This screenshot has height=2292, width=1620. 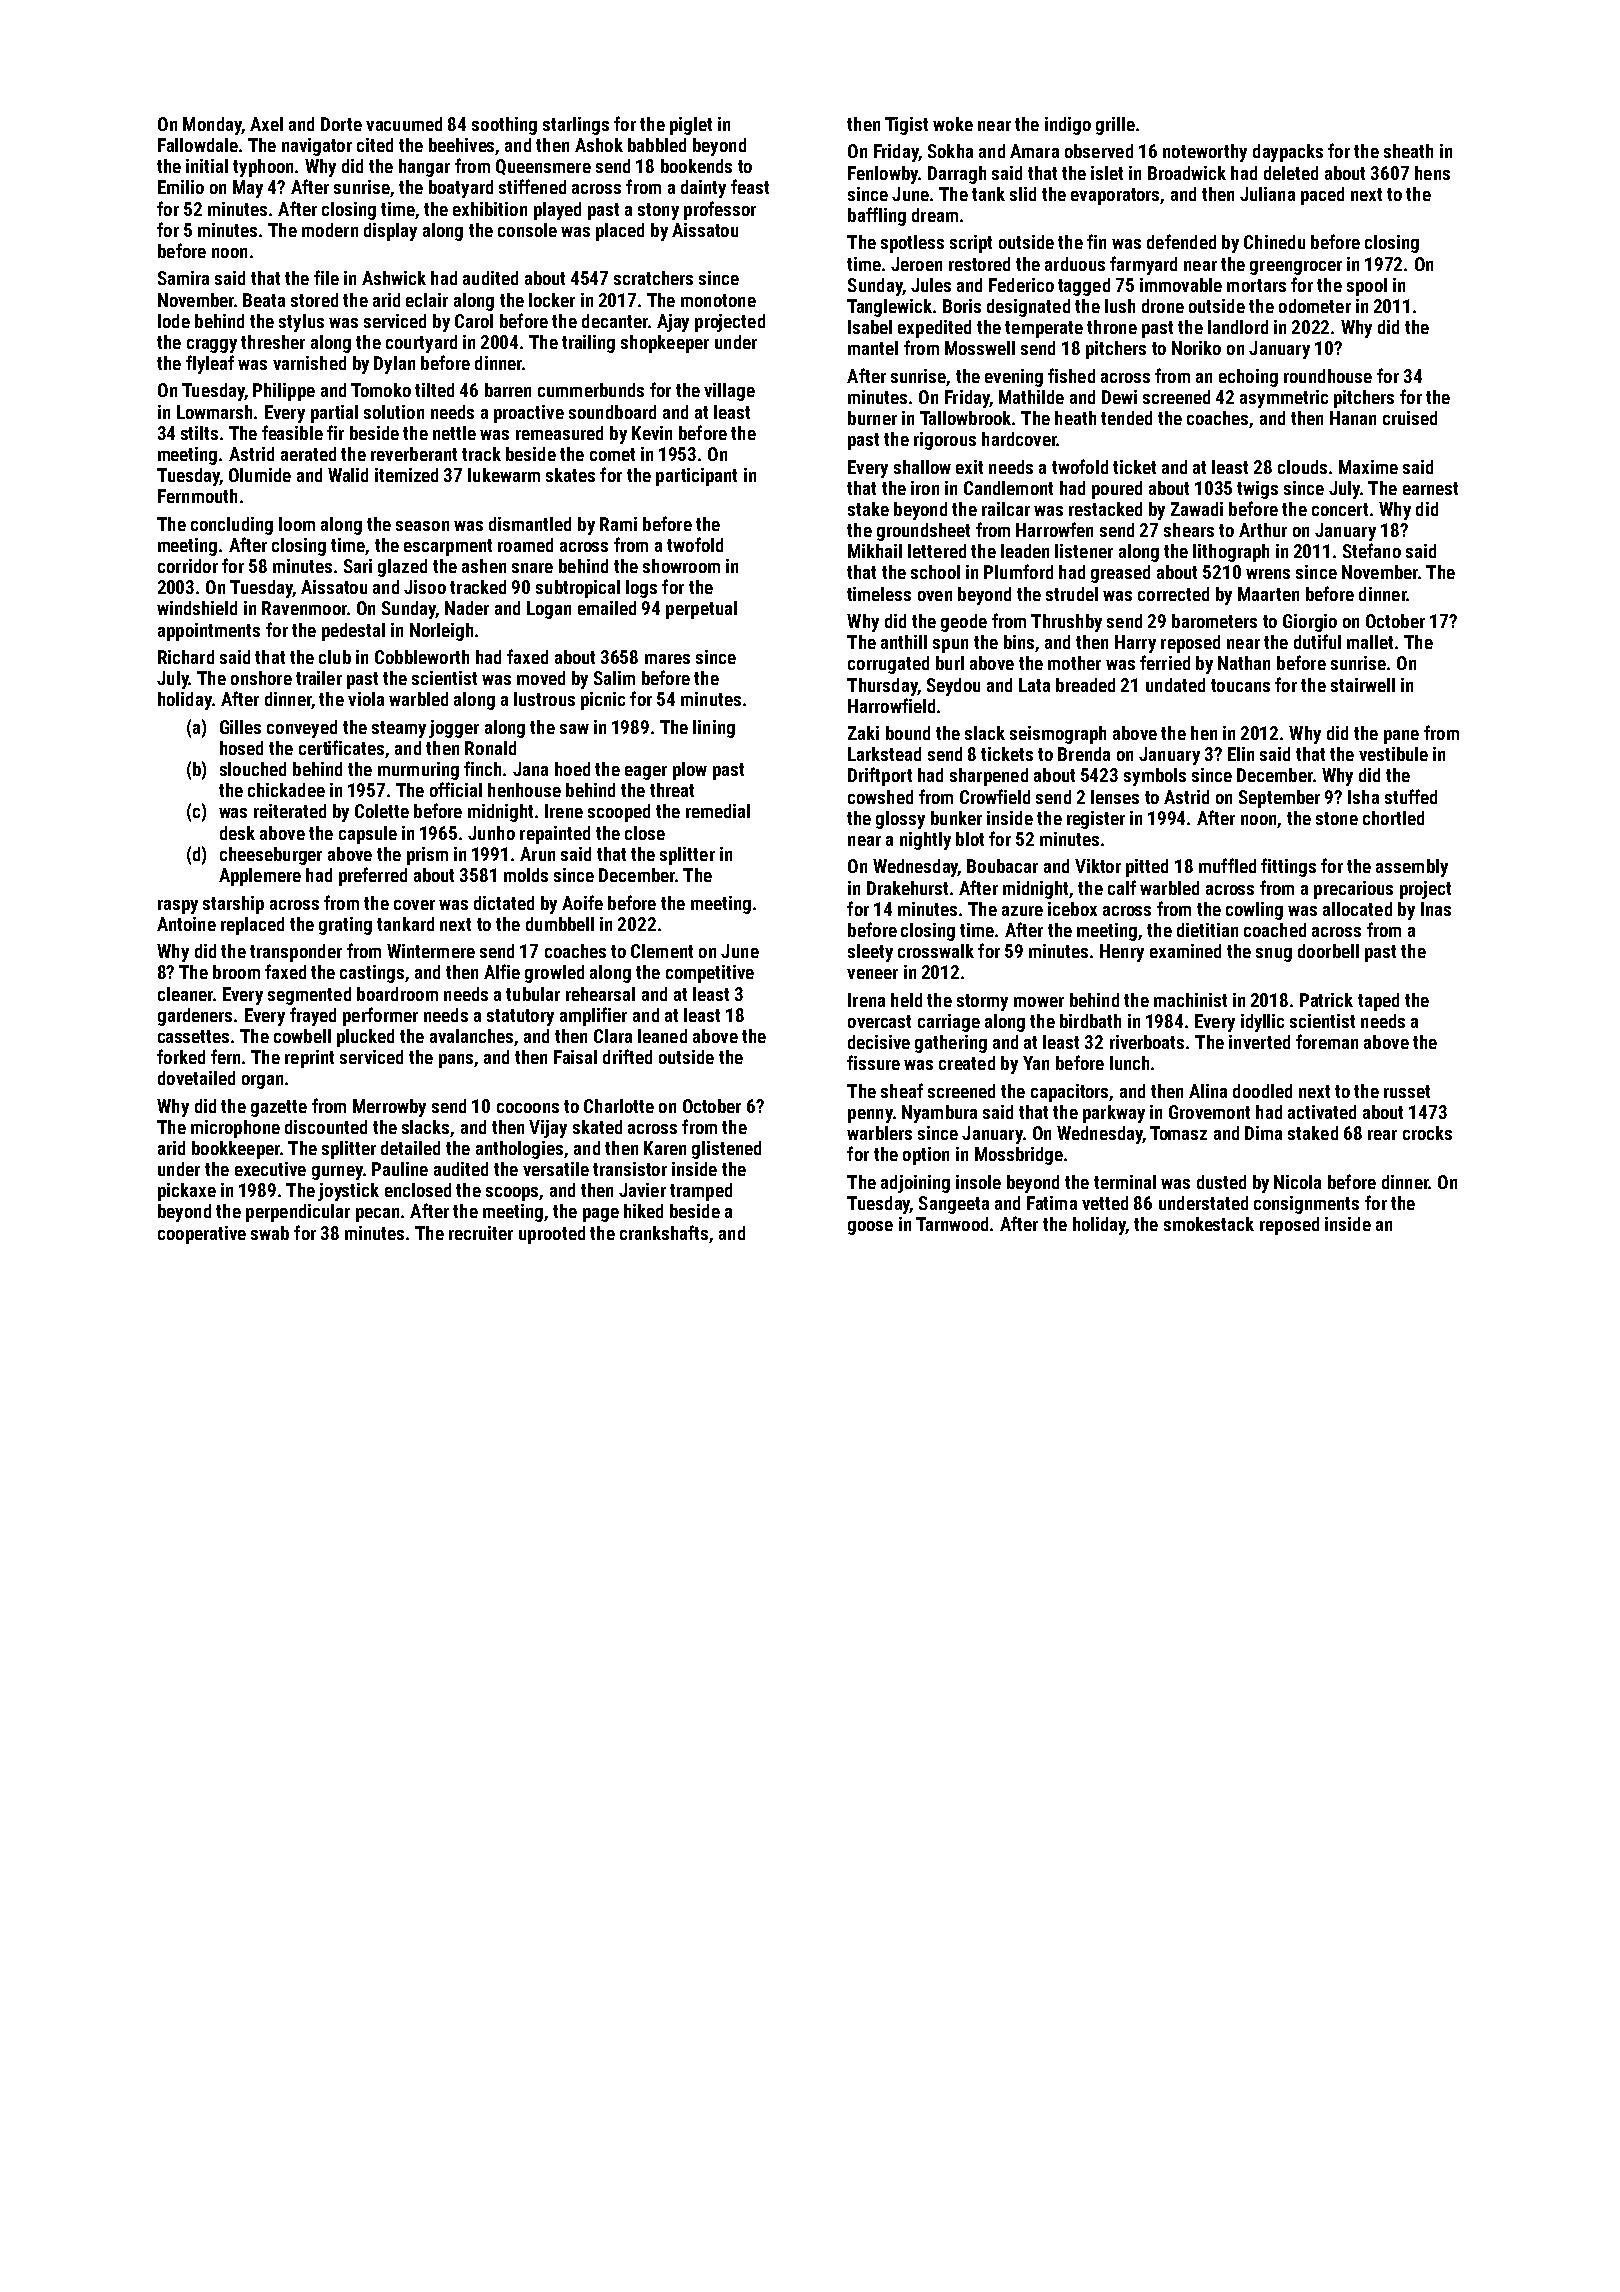 What do you see at coordinates (1147, 1042) in the screenshot?
I see `riverboats` at bounding box center [1147, 1042].
